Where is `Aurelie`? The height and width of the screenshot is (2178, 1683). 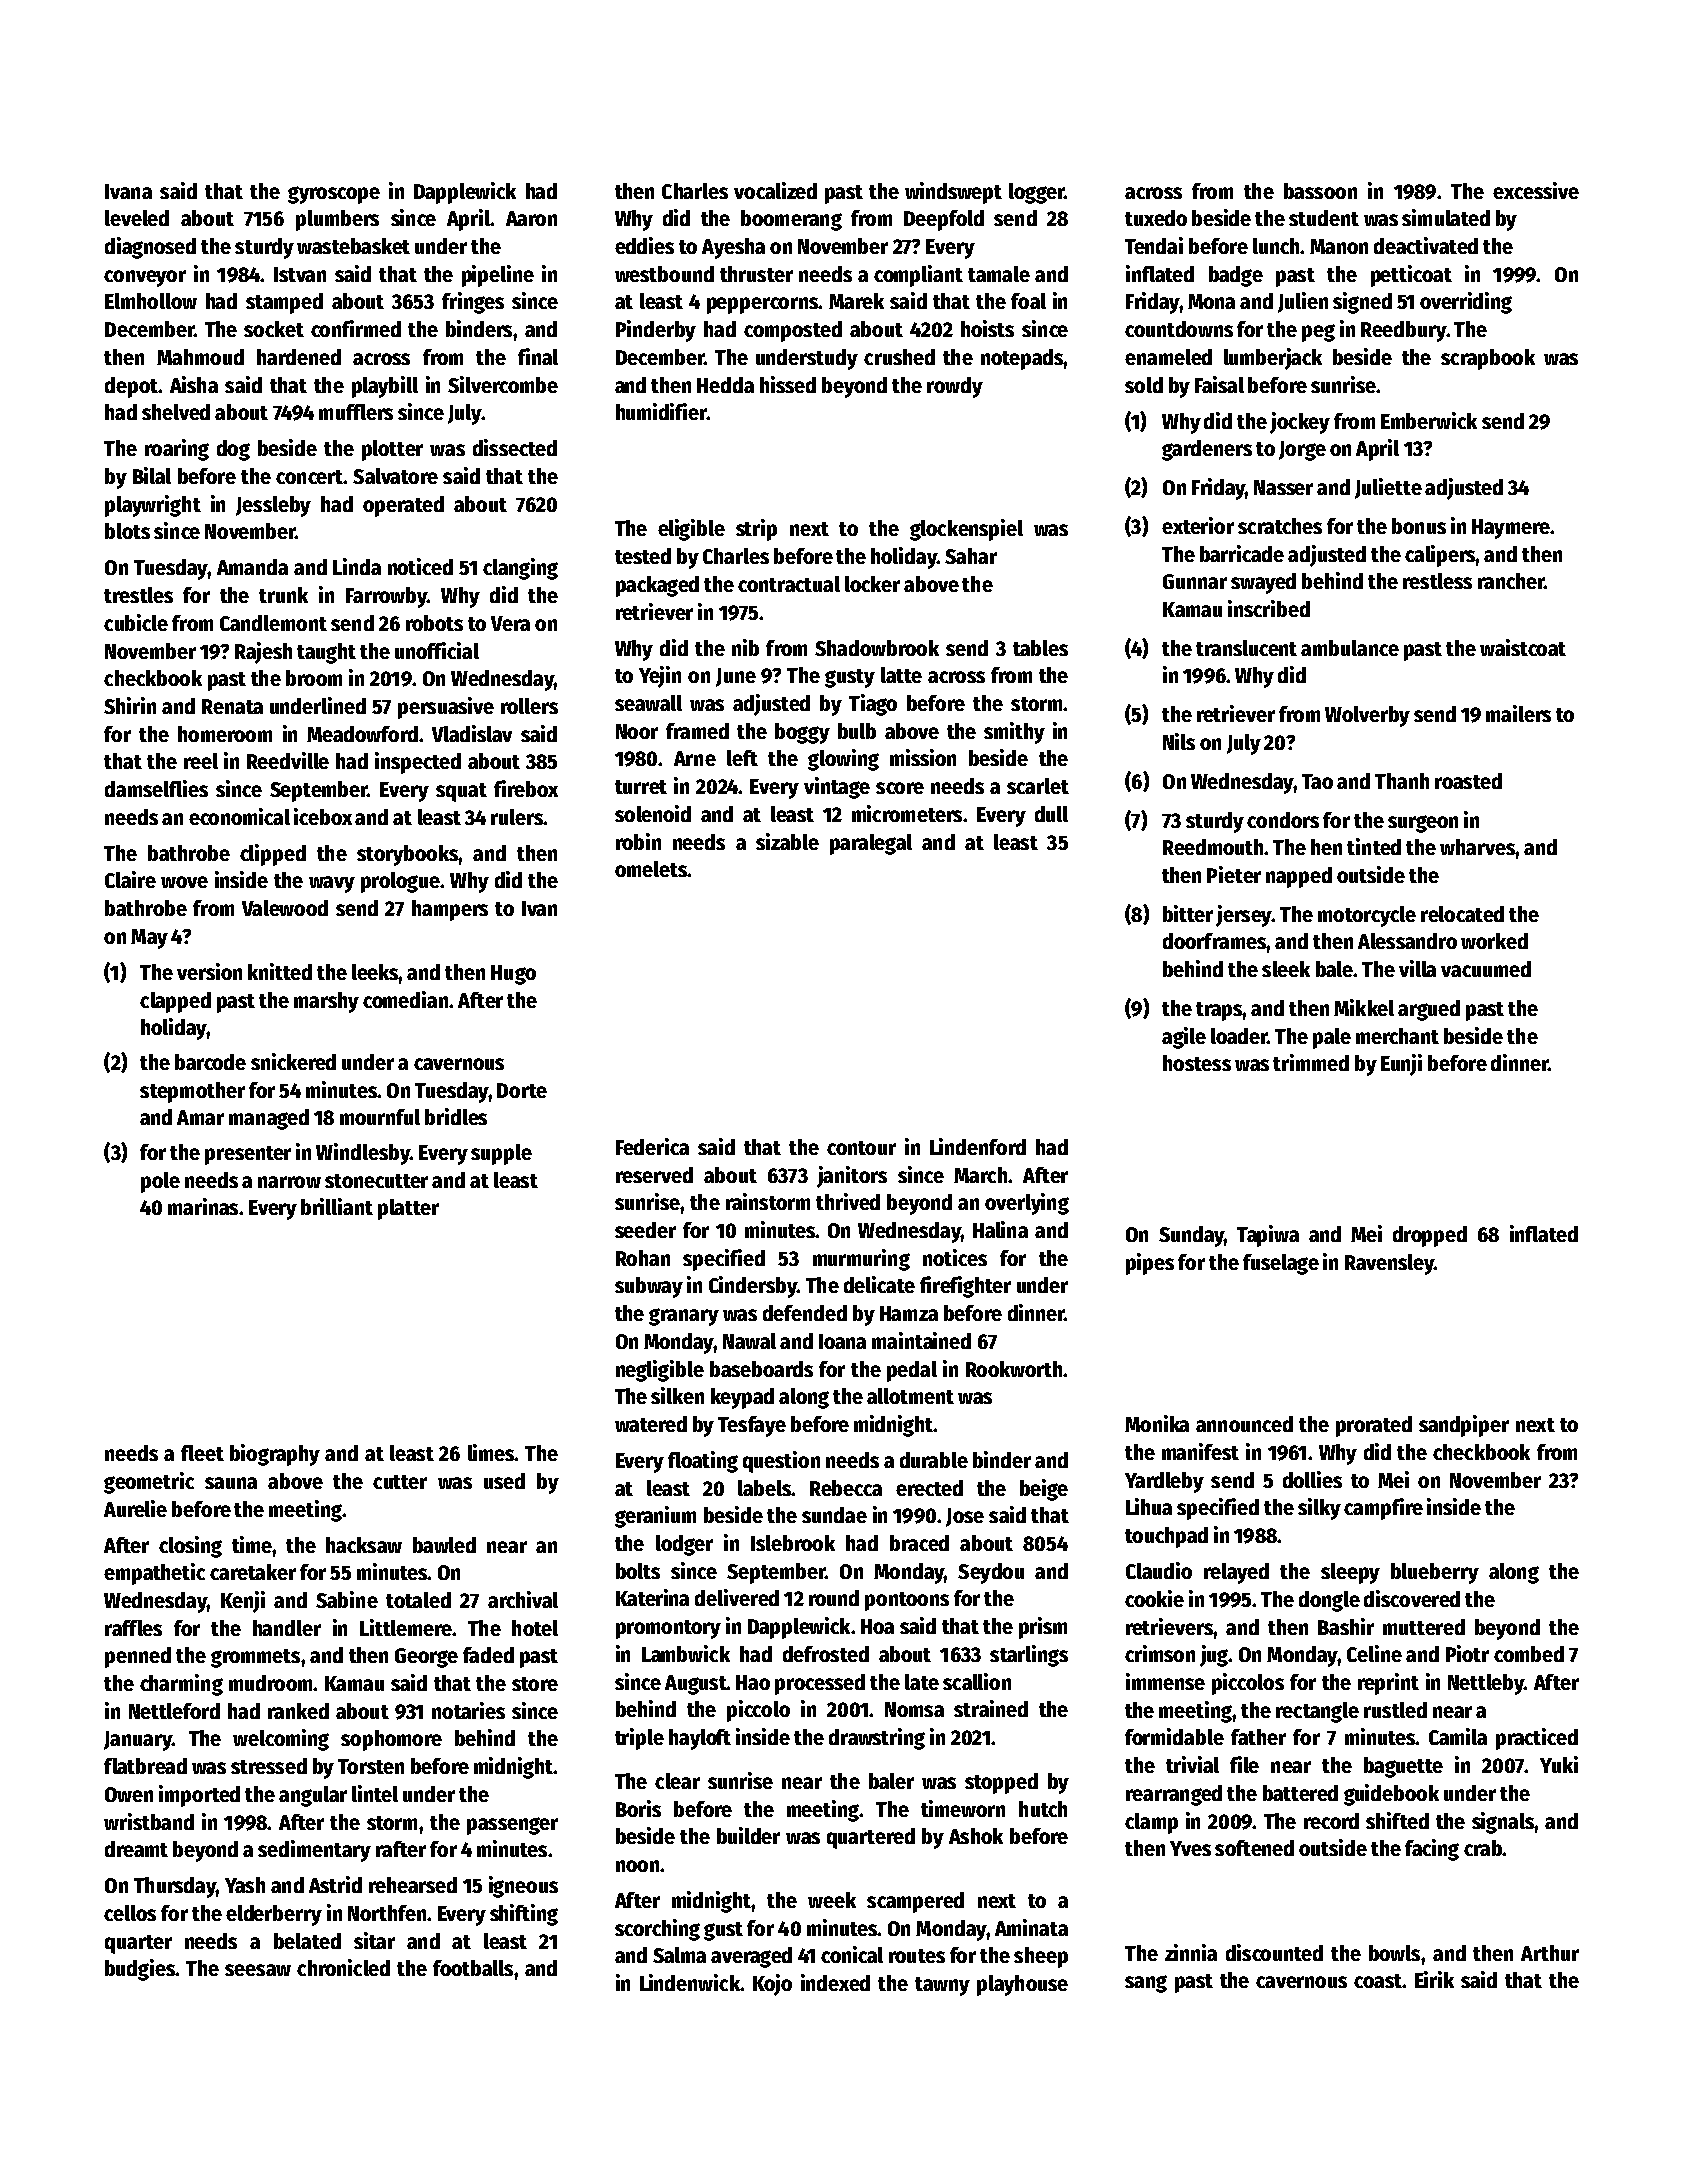 Aurelie is located at coordinates (135, 1508).
